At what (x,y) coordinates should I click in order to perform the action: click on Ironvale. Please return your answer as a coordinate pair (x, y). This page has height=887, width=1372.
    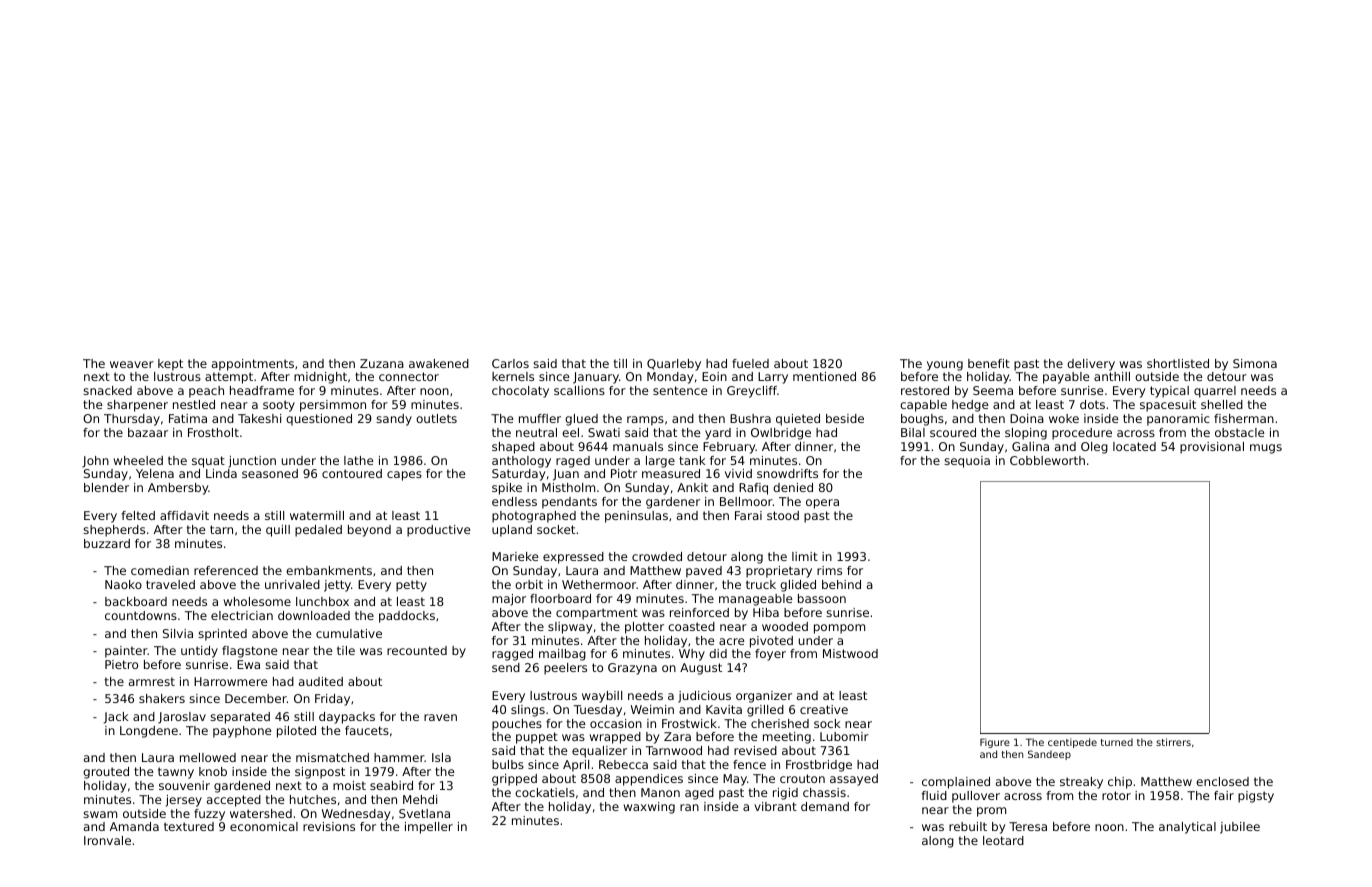
    Looking at the image, I should click on (107, 840).
